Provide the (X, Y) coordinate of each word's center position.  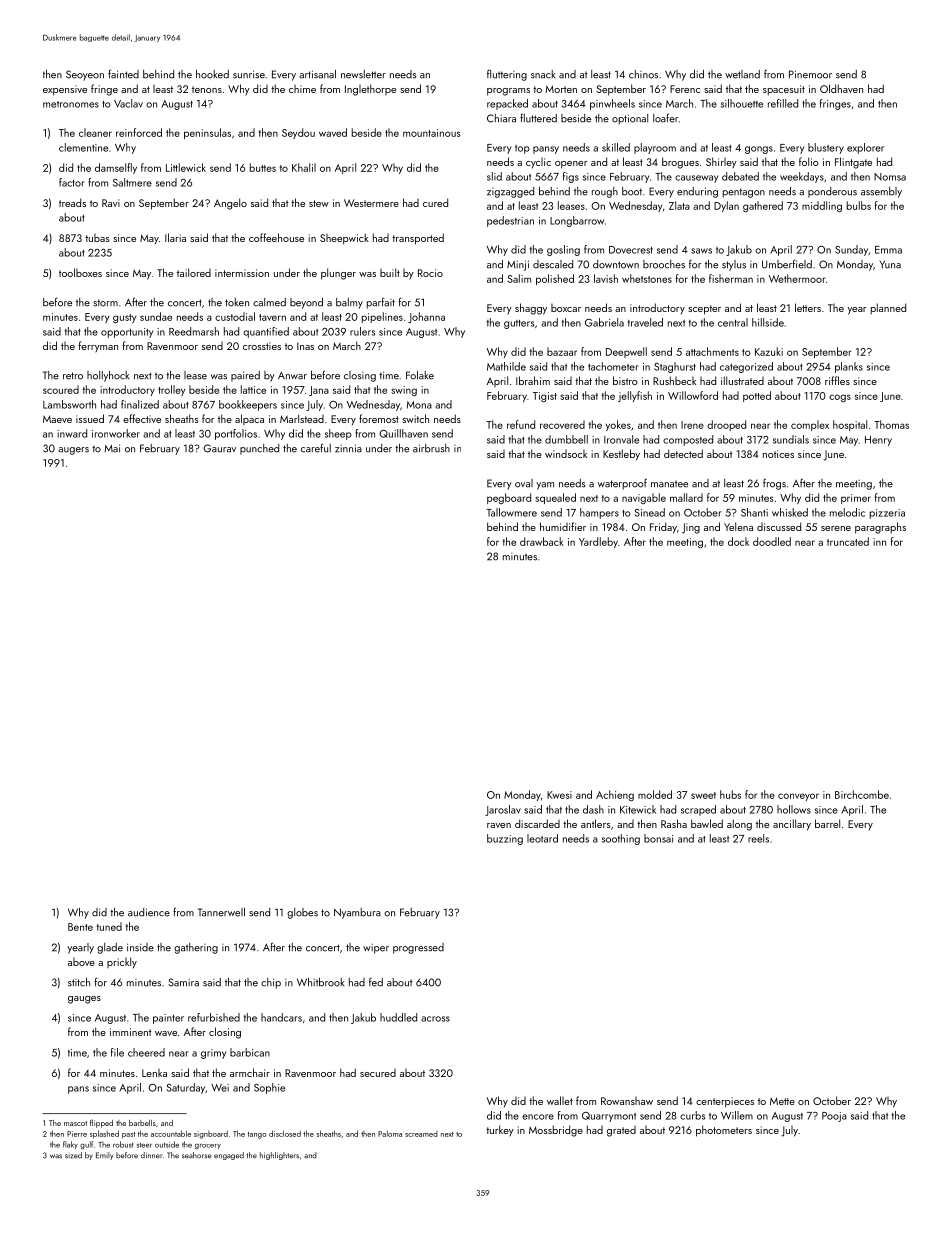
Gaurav (219, 448)
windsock (566, 454)
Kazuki (769, 351)
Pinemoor (810, 74)
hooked (212, 74)
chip (271, 983)
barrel (827, 823)
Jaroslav (503, 810)
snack (543, 74)
